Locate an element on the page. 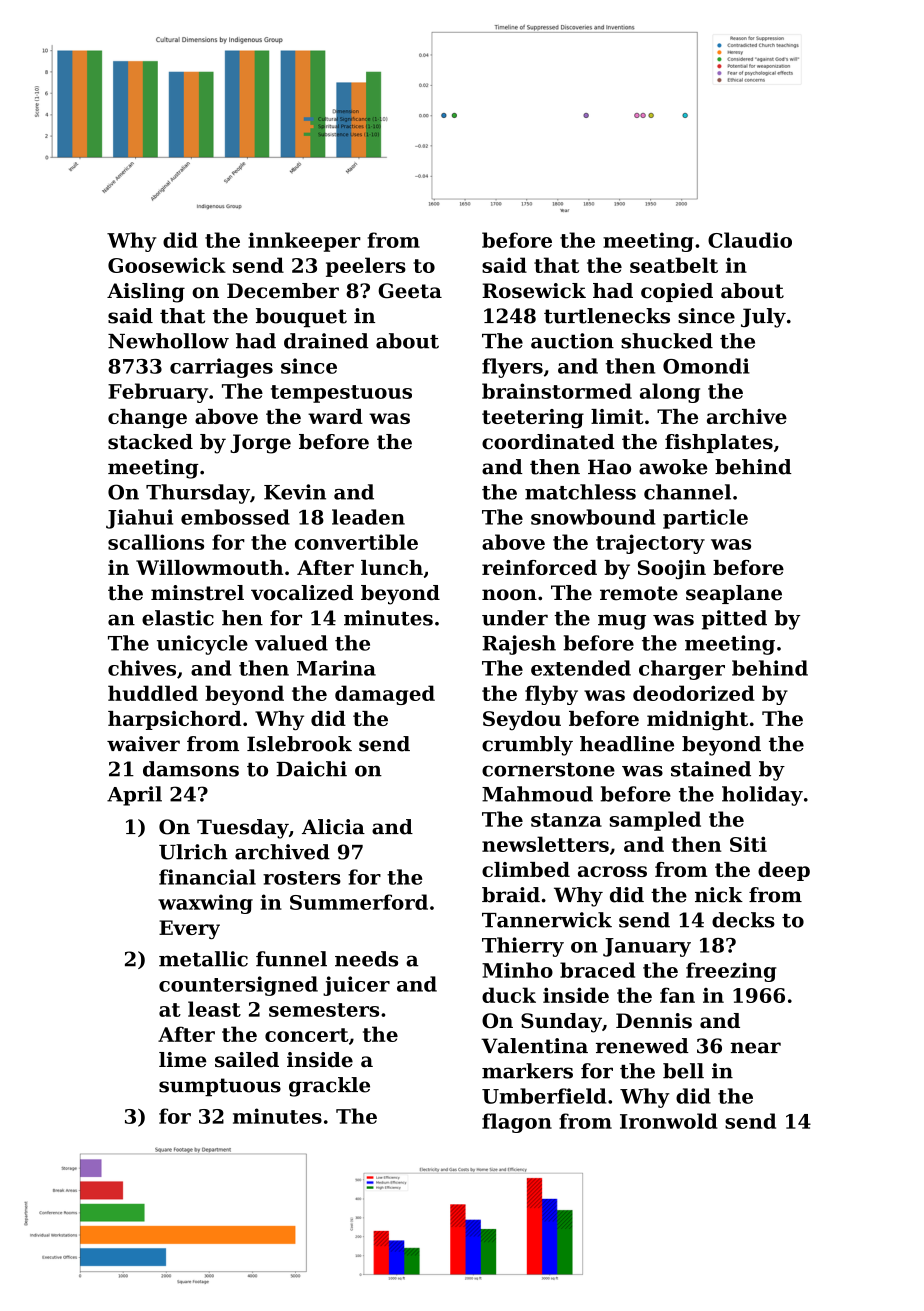 The width and height of the page is (924, 1311). sumptuous is located at coordinates (220, 1087).
